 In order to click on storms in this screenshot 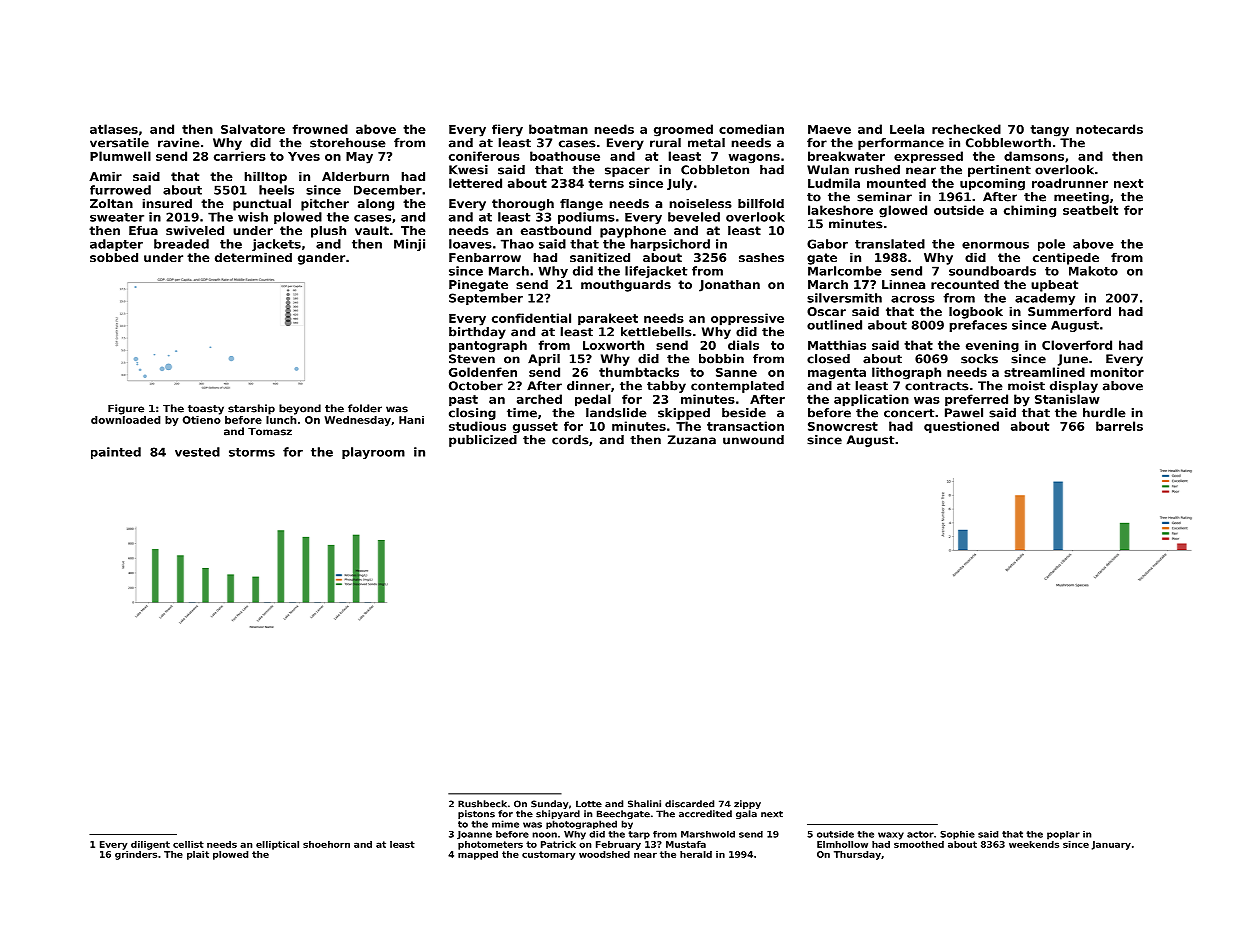, I will do `click(252, 452)`.
